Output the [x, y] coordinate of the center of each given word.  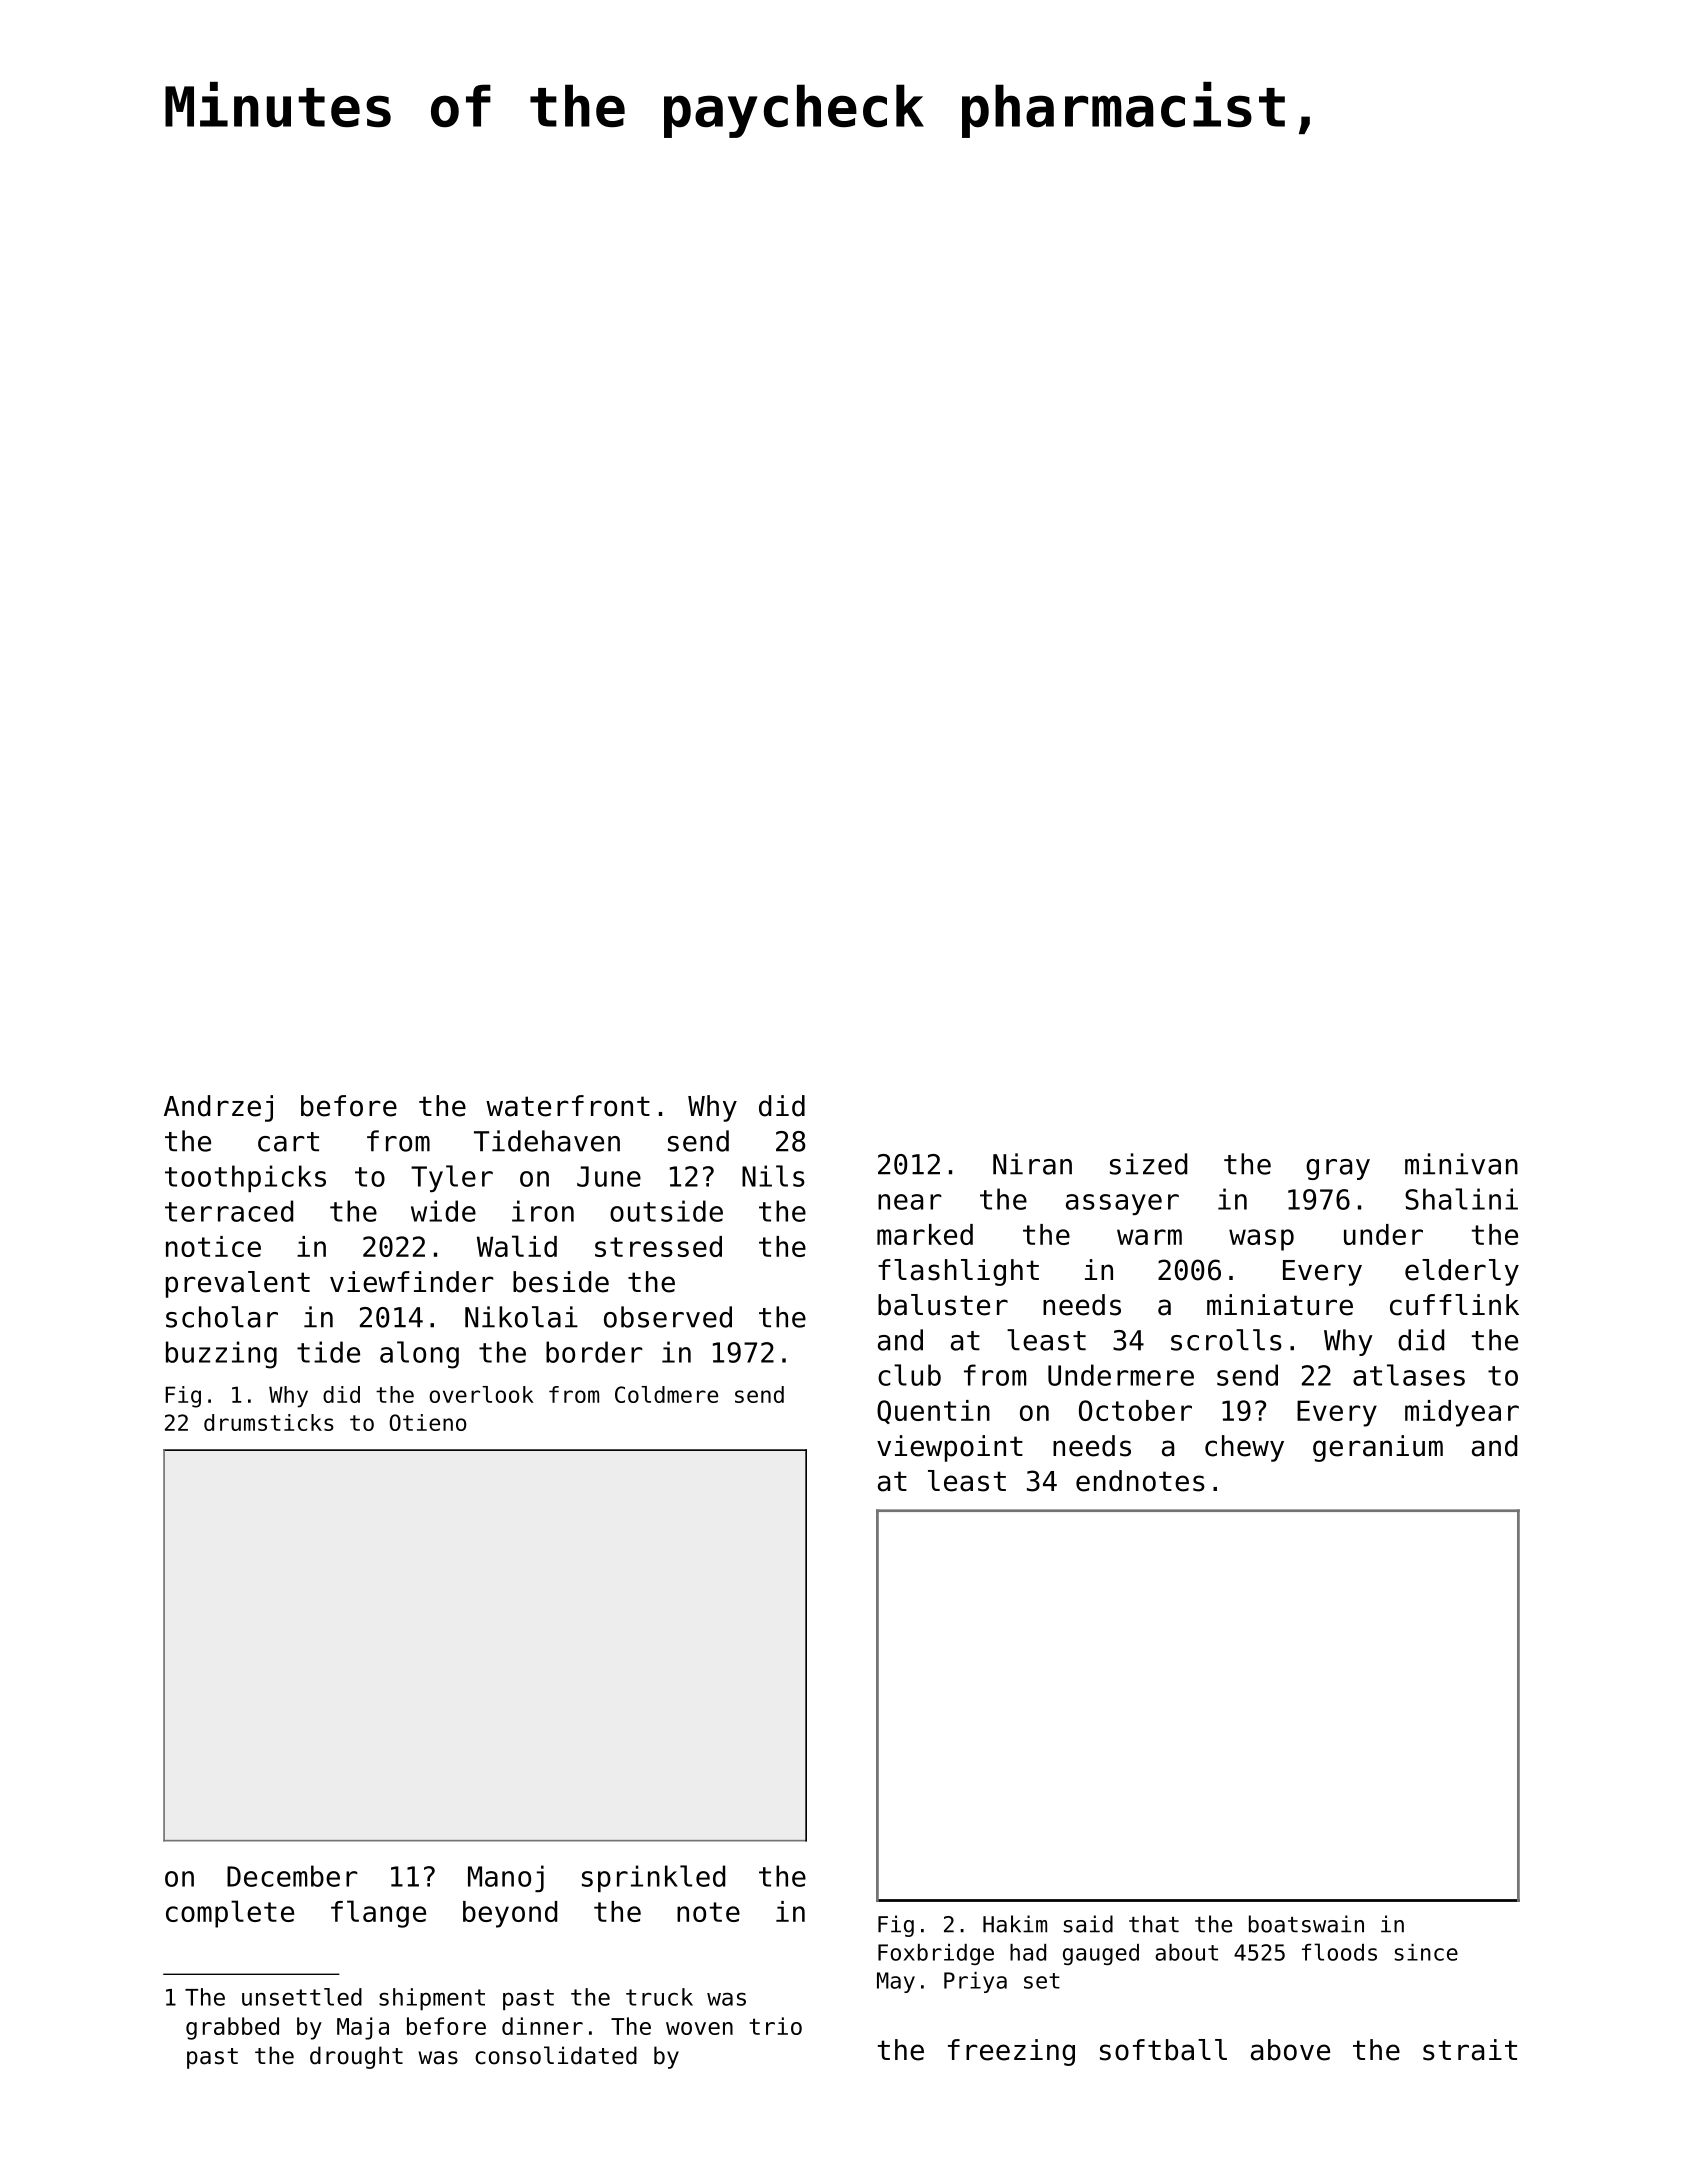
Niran [1032, 1164]
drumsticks [269, 1422]
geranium [1378, 1448]
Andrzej [218, 1108]
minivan [1461, 1164]
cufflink [1454, 1305]
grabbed [232, 2028]
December [292, 1876]
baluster [943, 1305]
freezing [1011, 2052]
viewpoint [950, 1448]
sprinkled [653, 1878]
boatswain [1306, 1924]
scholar [222, 1317]
